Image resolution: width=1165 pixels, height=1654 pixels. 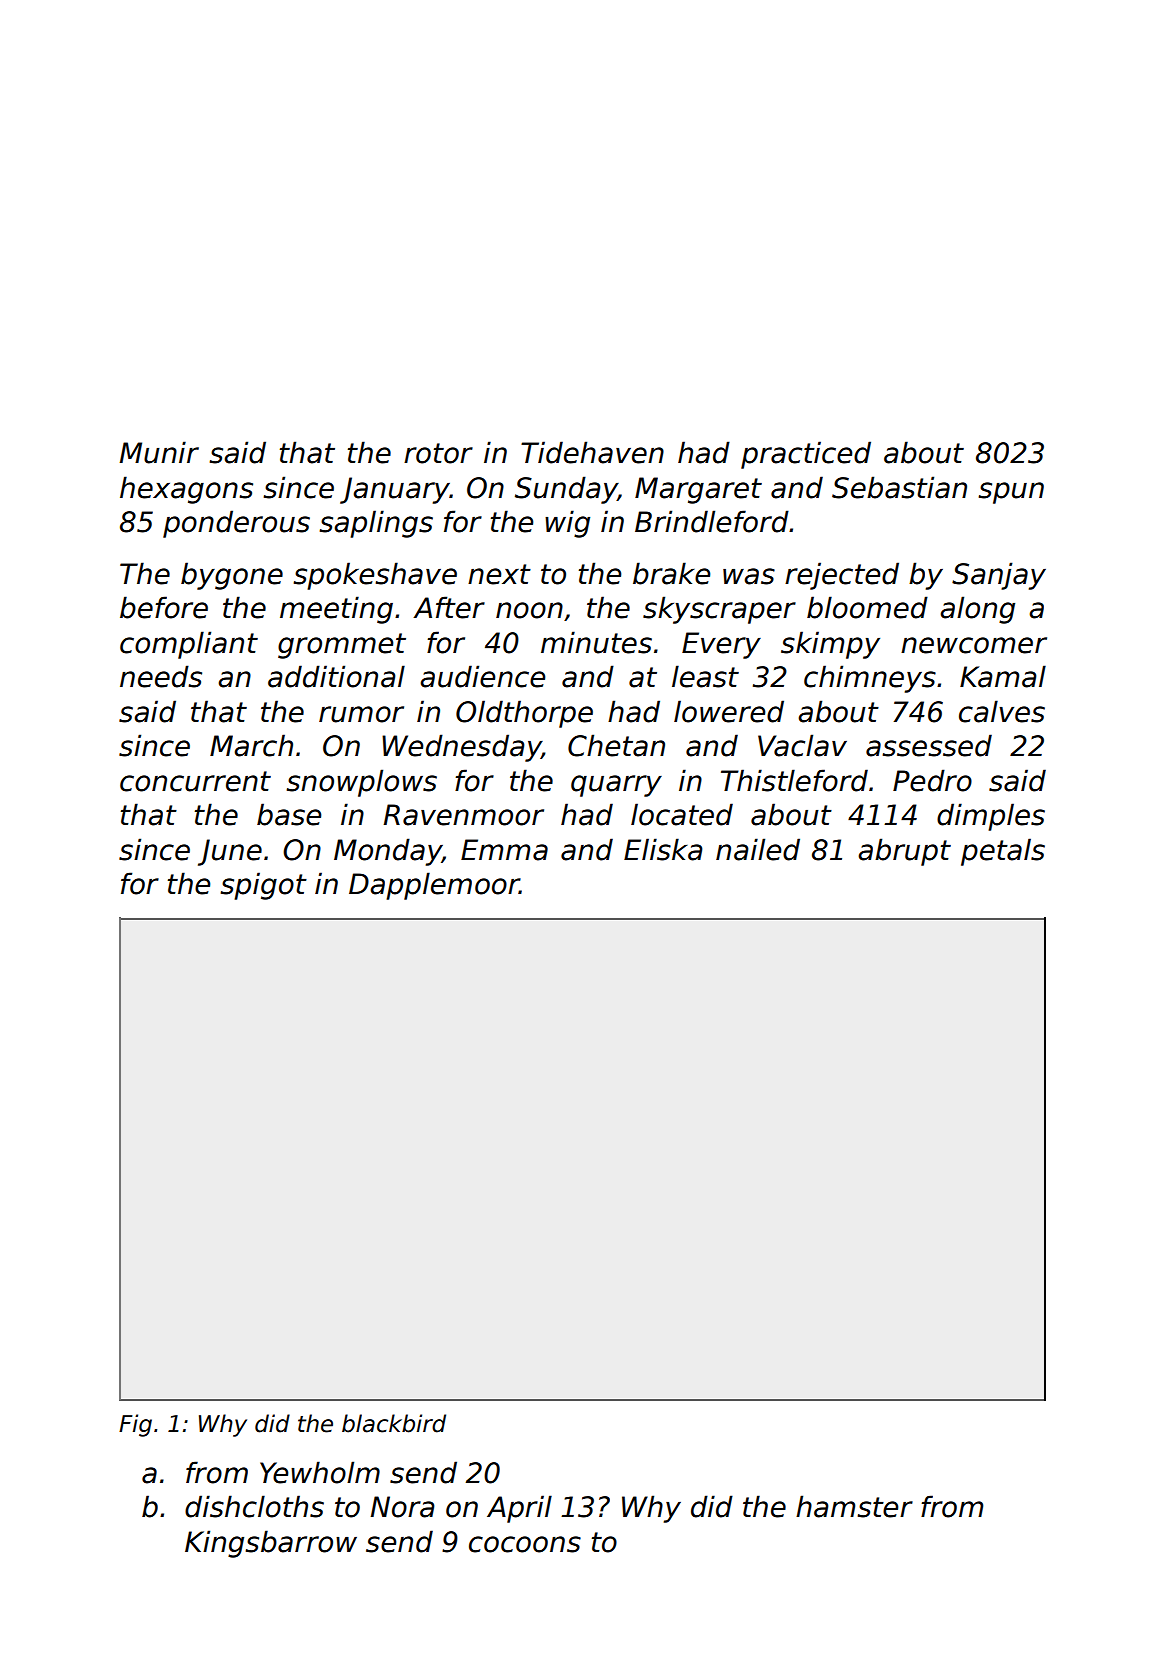 What do you see at coordinates (758, 849) in the image?
I see `nailed` at bounding box center [758, 849].
